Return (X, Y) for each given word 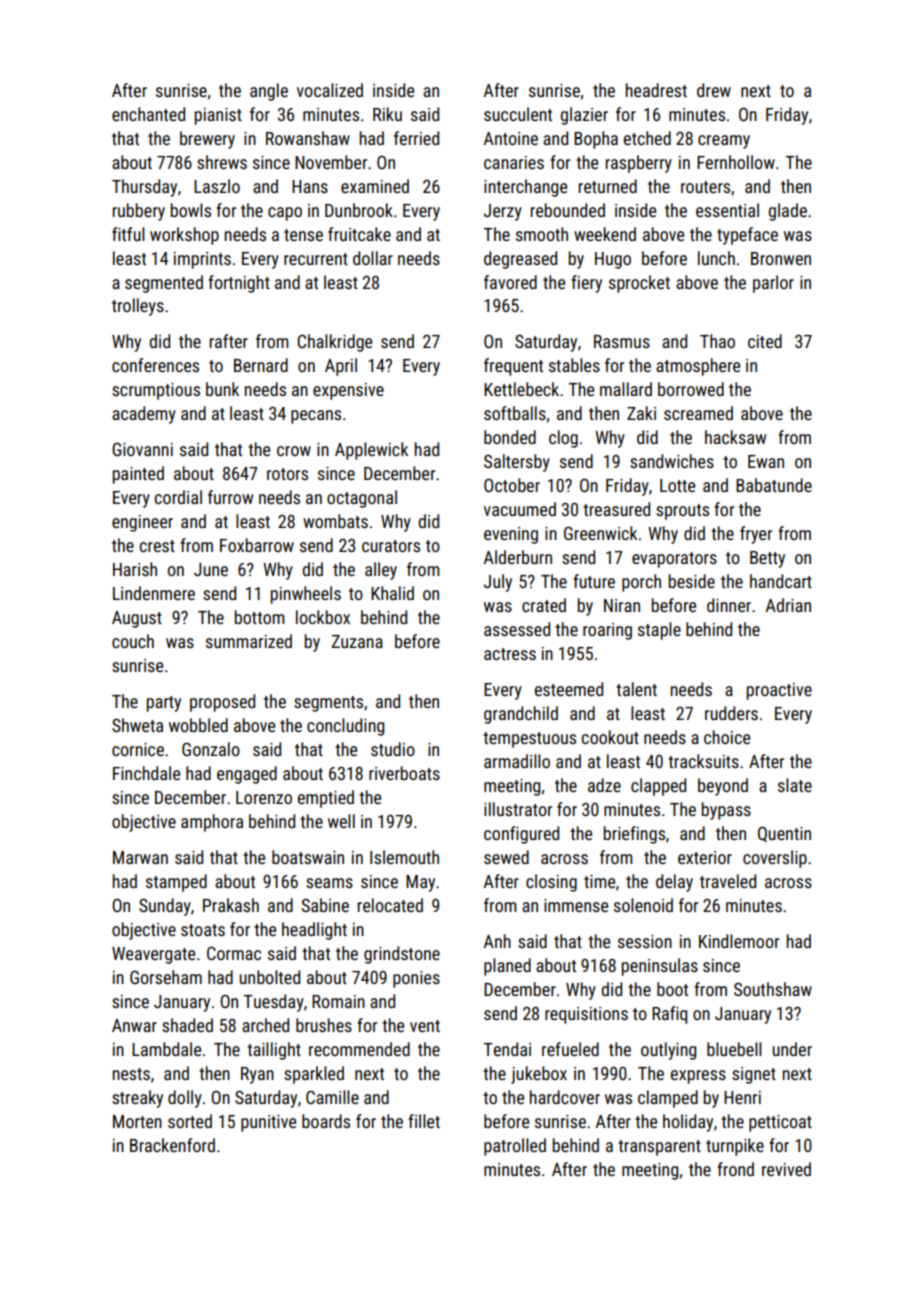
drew (714, 90)
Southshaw (773, 989)
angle (269, 92)
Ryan (257, 1075)
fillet (424, 1121)
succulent (518, 114)
